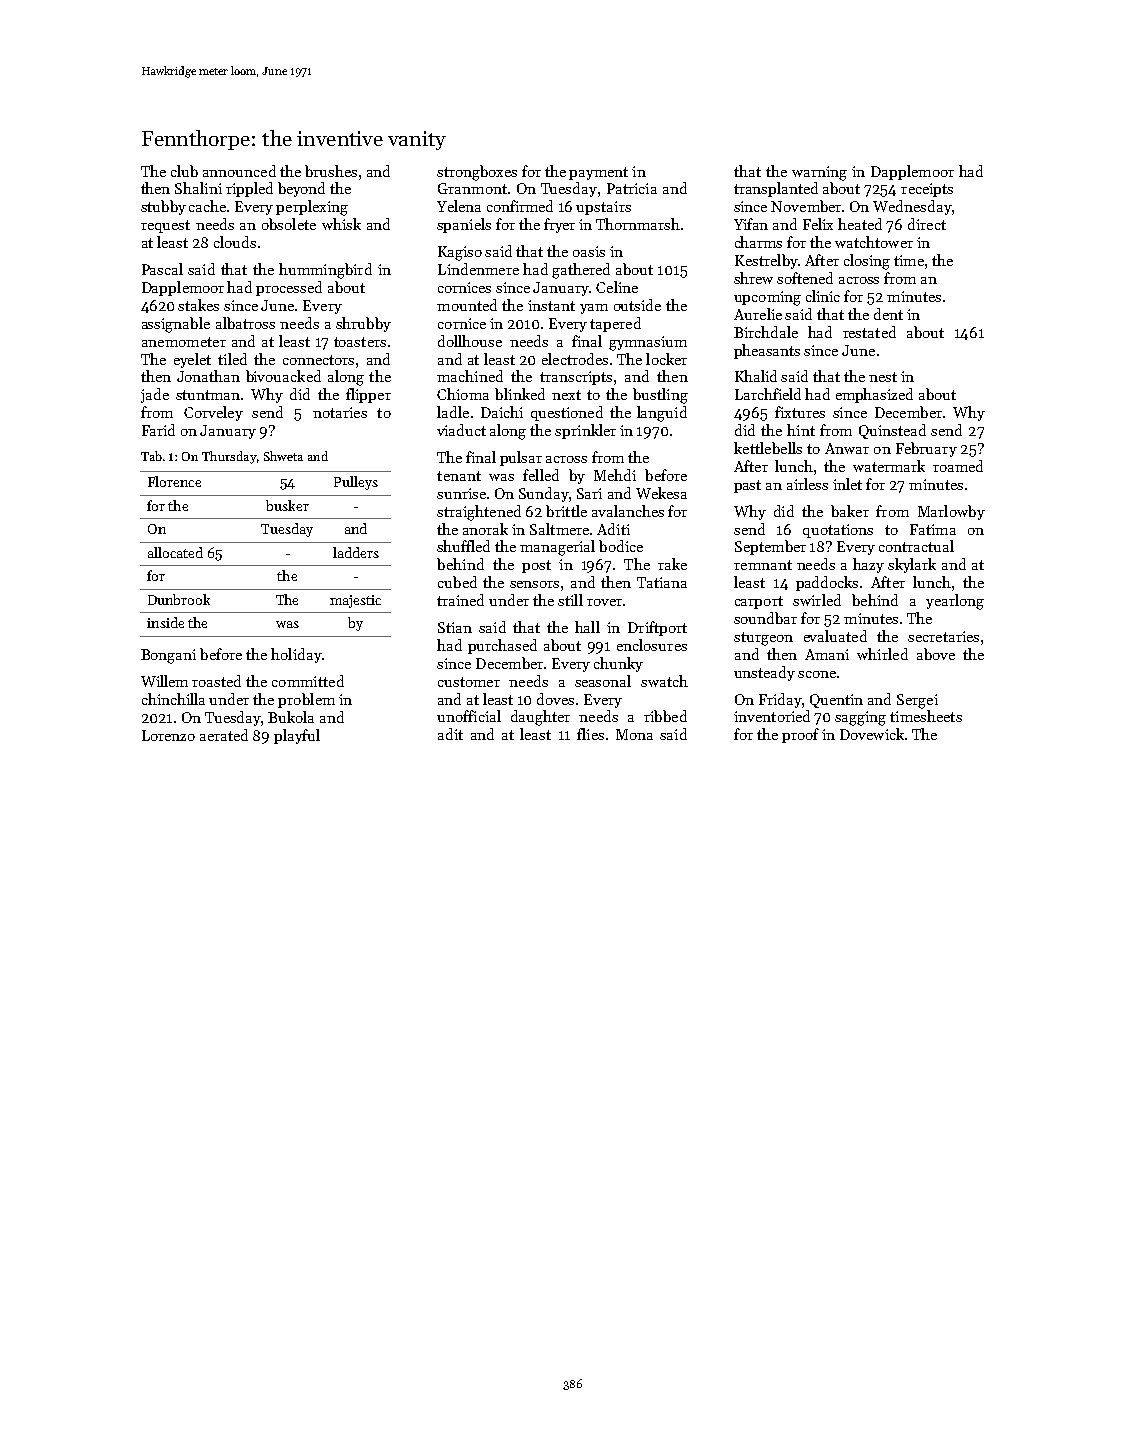 The height and width of the image is (1456, 1125). Describe the element at coordinates (874, 395) in the image. I see `emphasized` at that location.
